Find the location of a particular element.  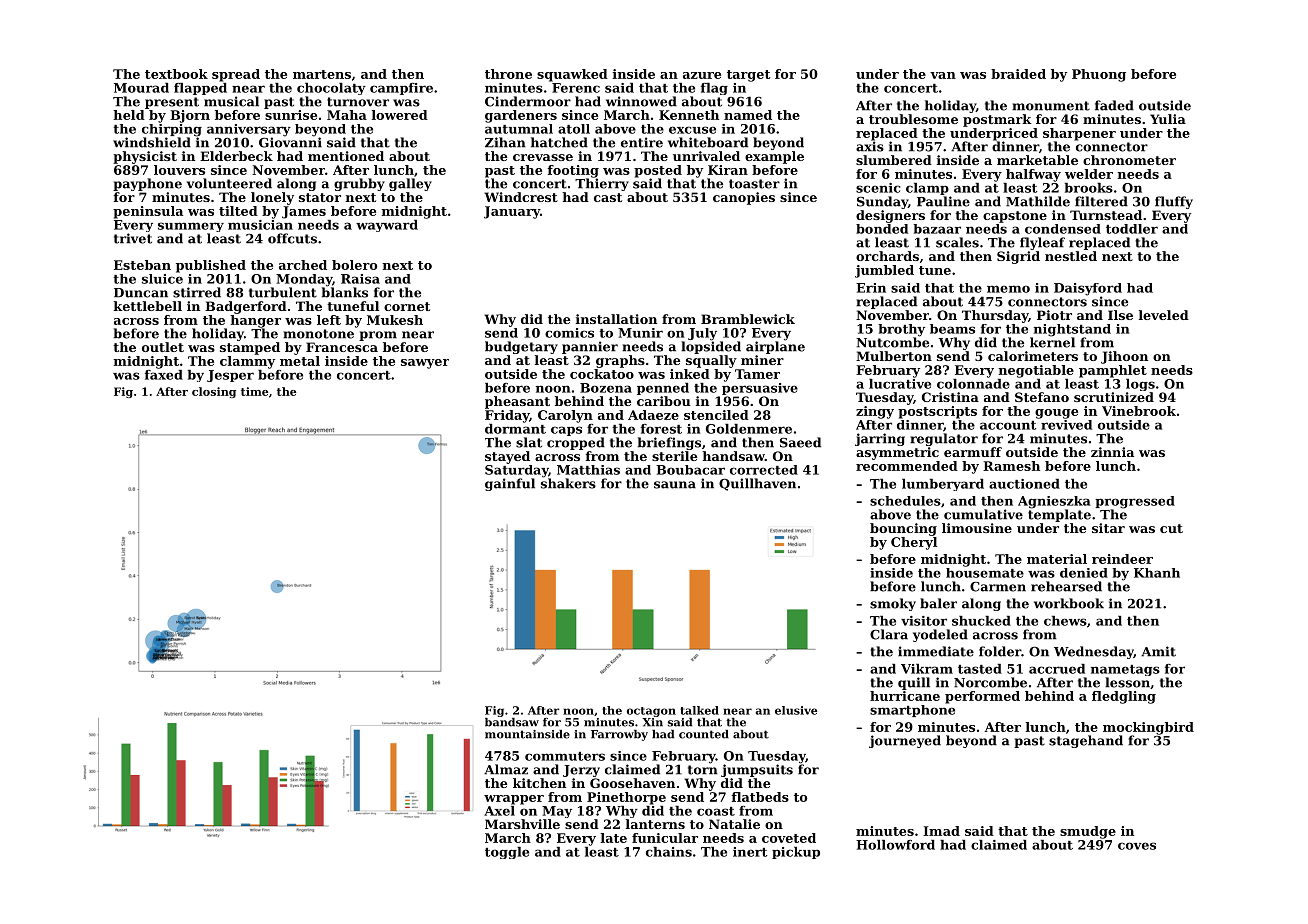

textbook is located at coordinates (176, 74).
